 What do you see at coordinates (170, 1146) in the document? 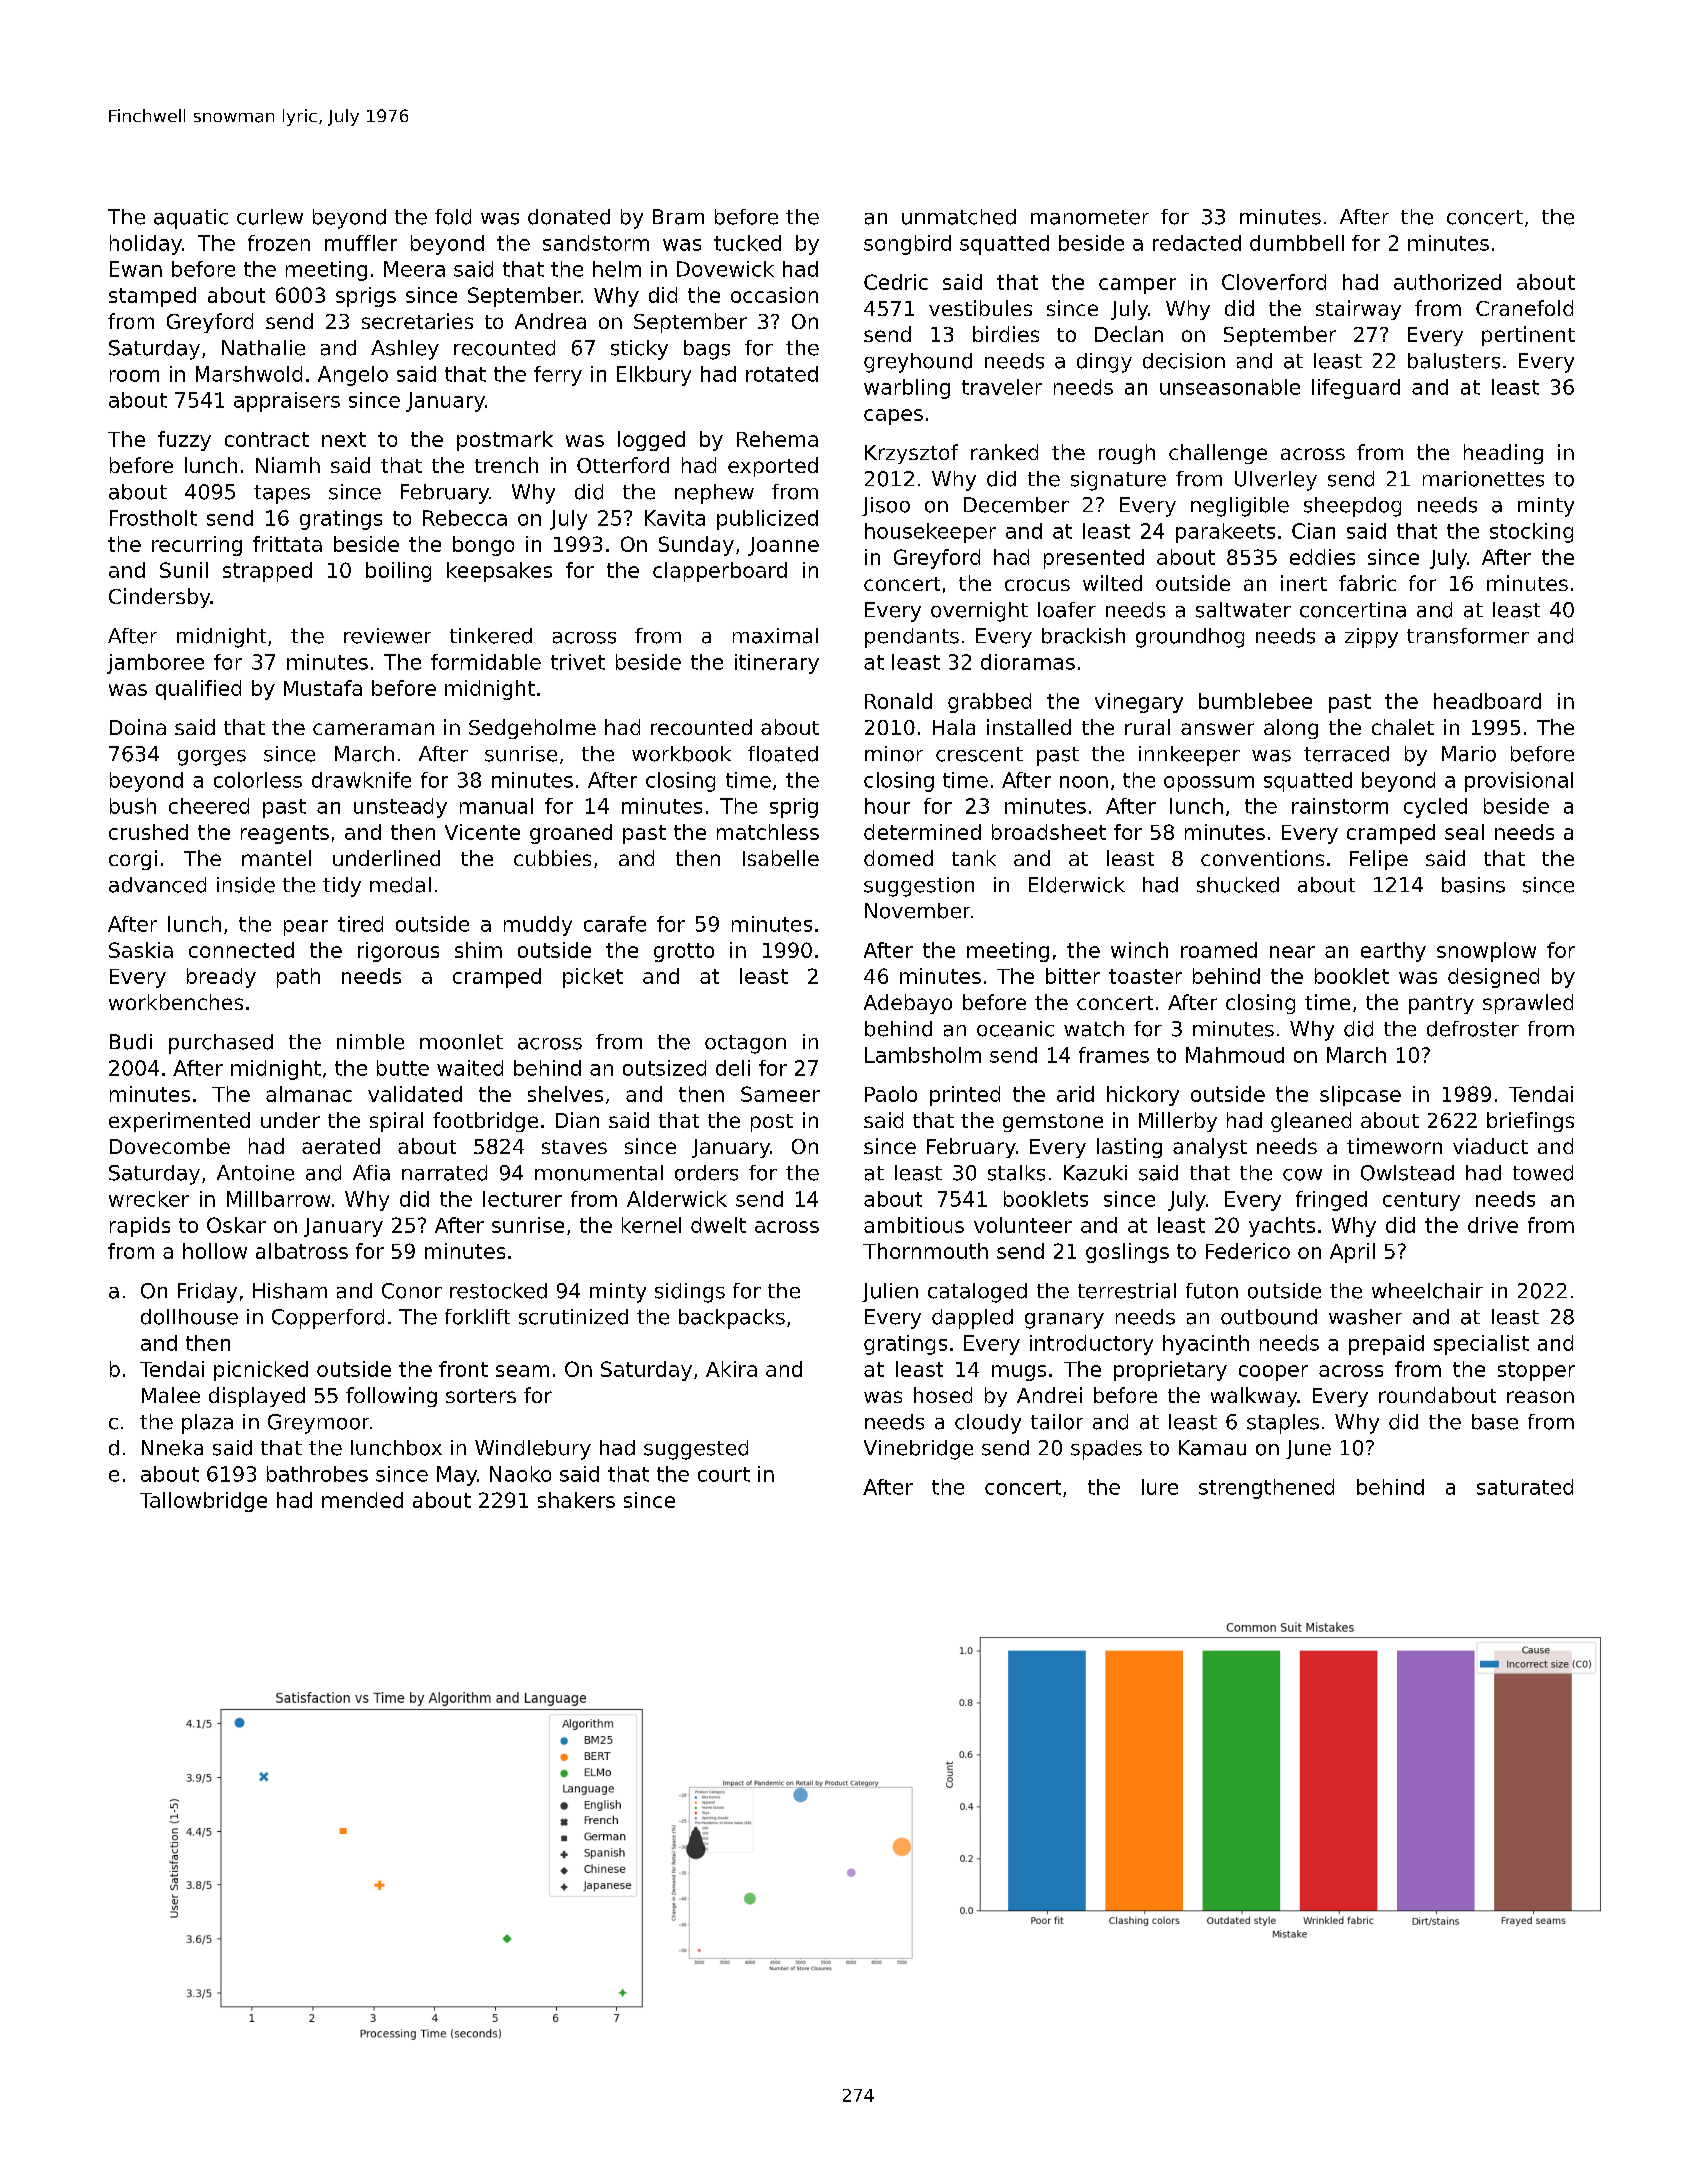
I see `Dovecombe` at bounding box center [170, 1146].
